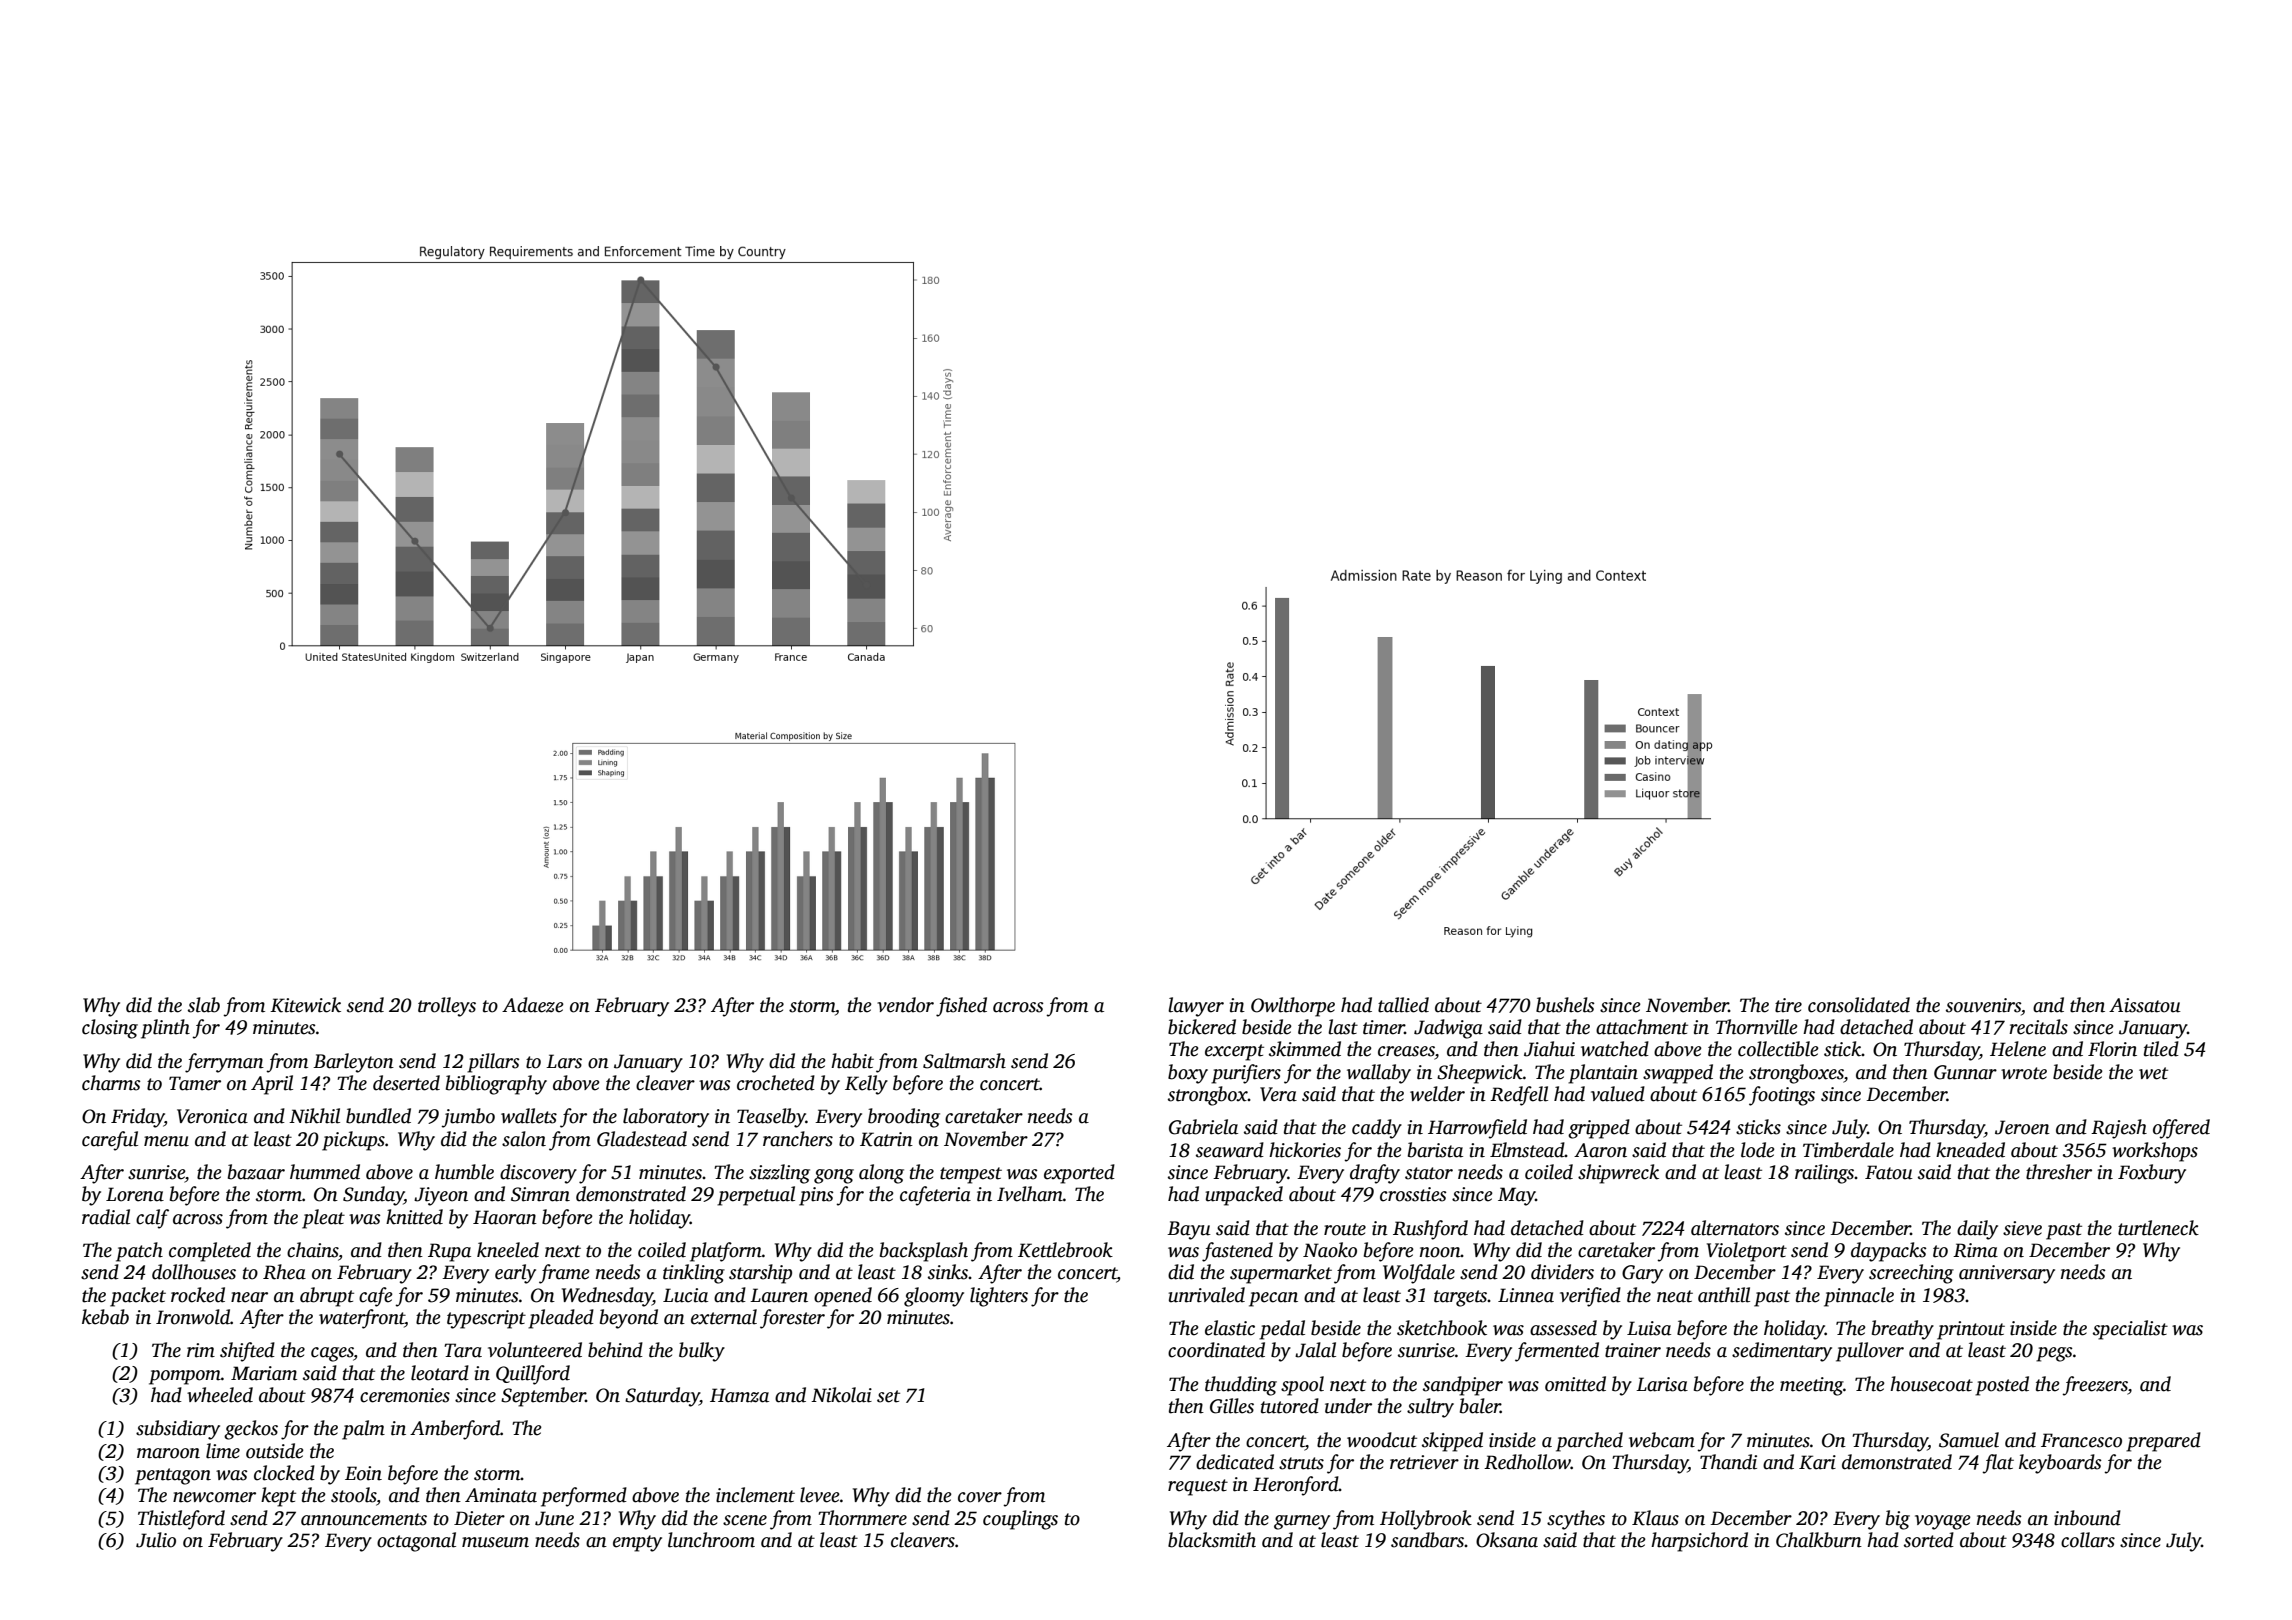 The width and height of the screenshot is (2292, 1620). What do you see at coordinates (1817, 1462) in the screenshot?
I see `Kari` at bounding box center [1817, 1462].
